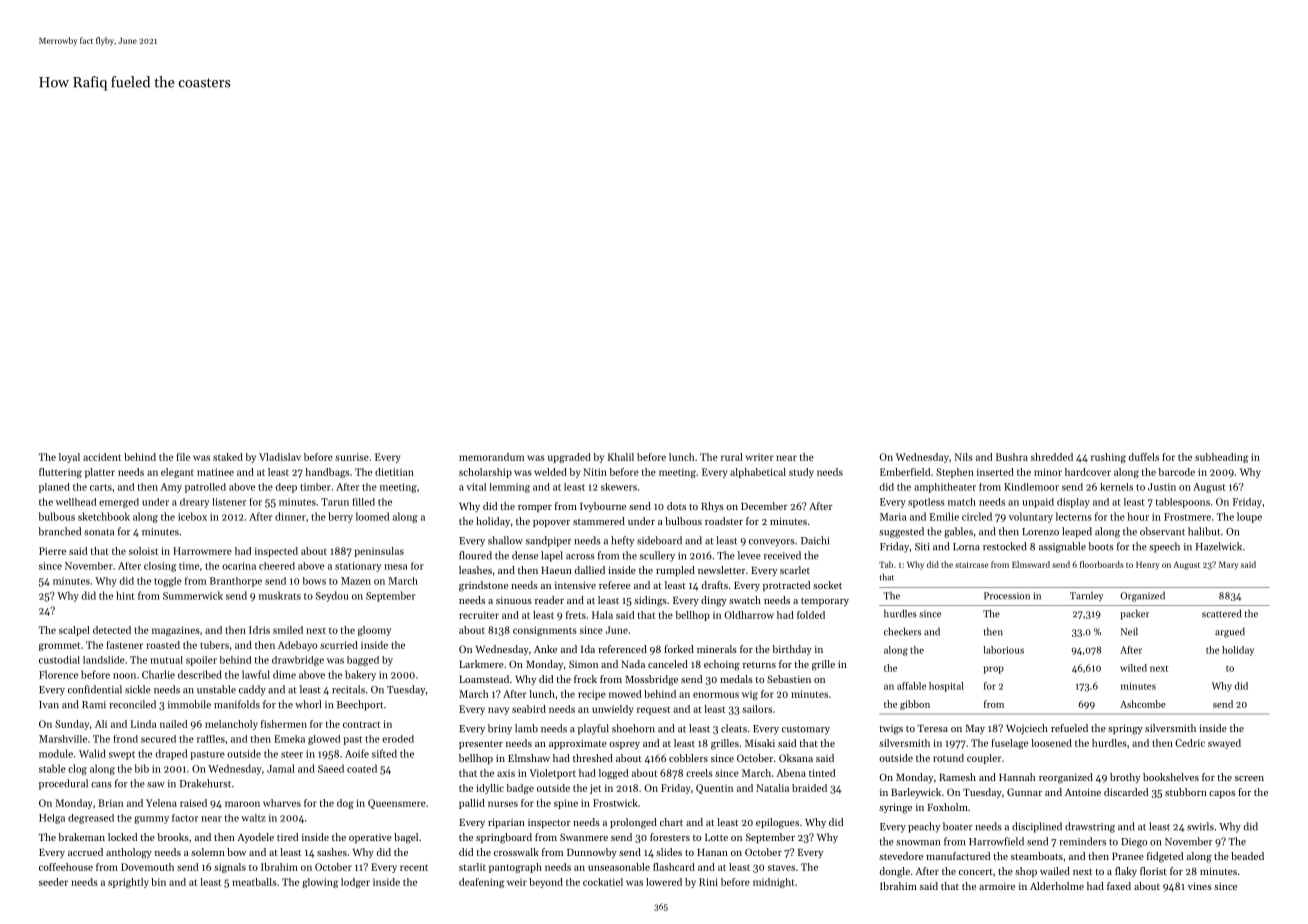 Image resolution: width=1308 pixels, height=924 pixels. Describe the element at coordinates (81, 837) in the screenshot. I see `brakeman` at that location.
